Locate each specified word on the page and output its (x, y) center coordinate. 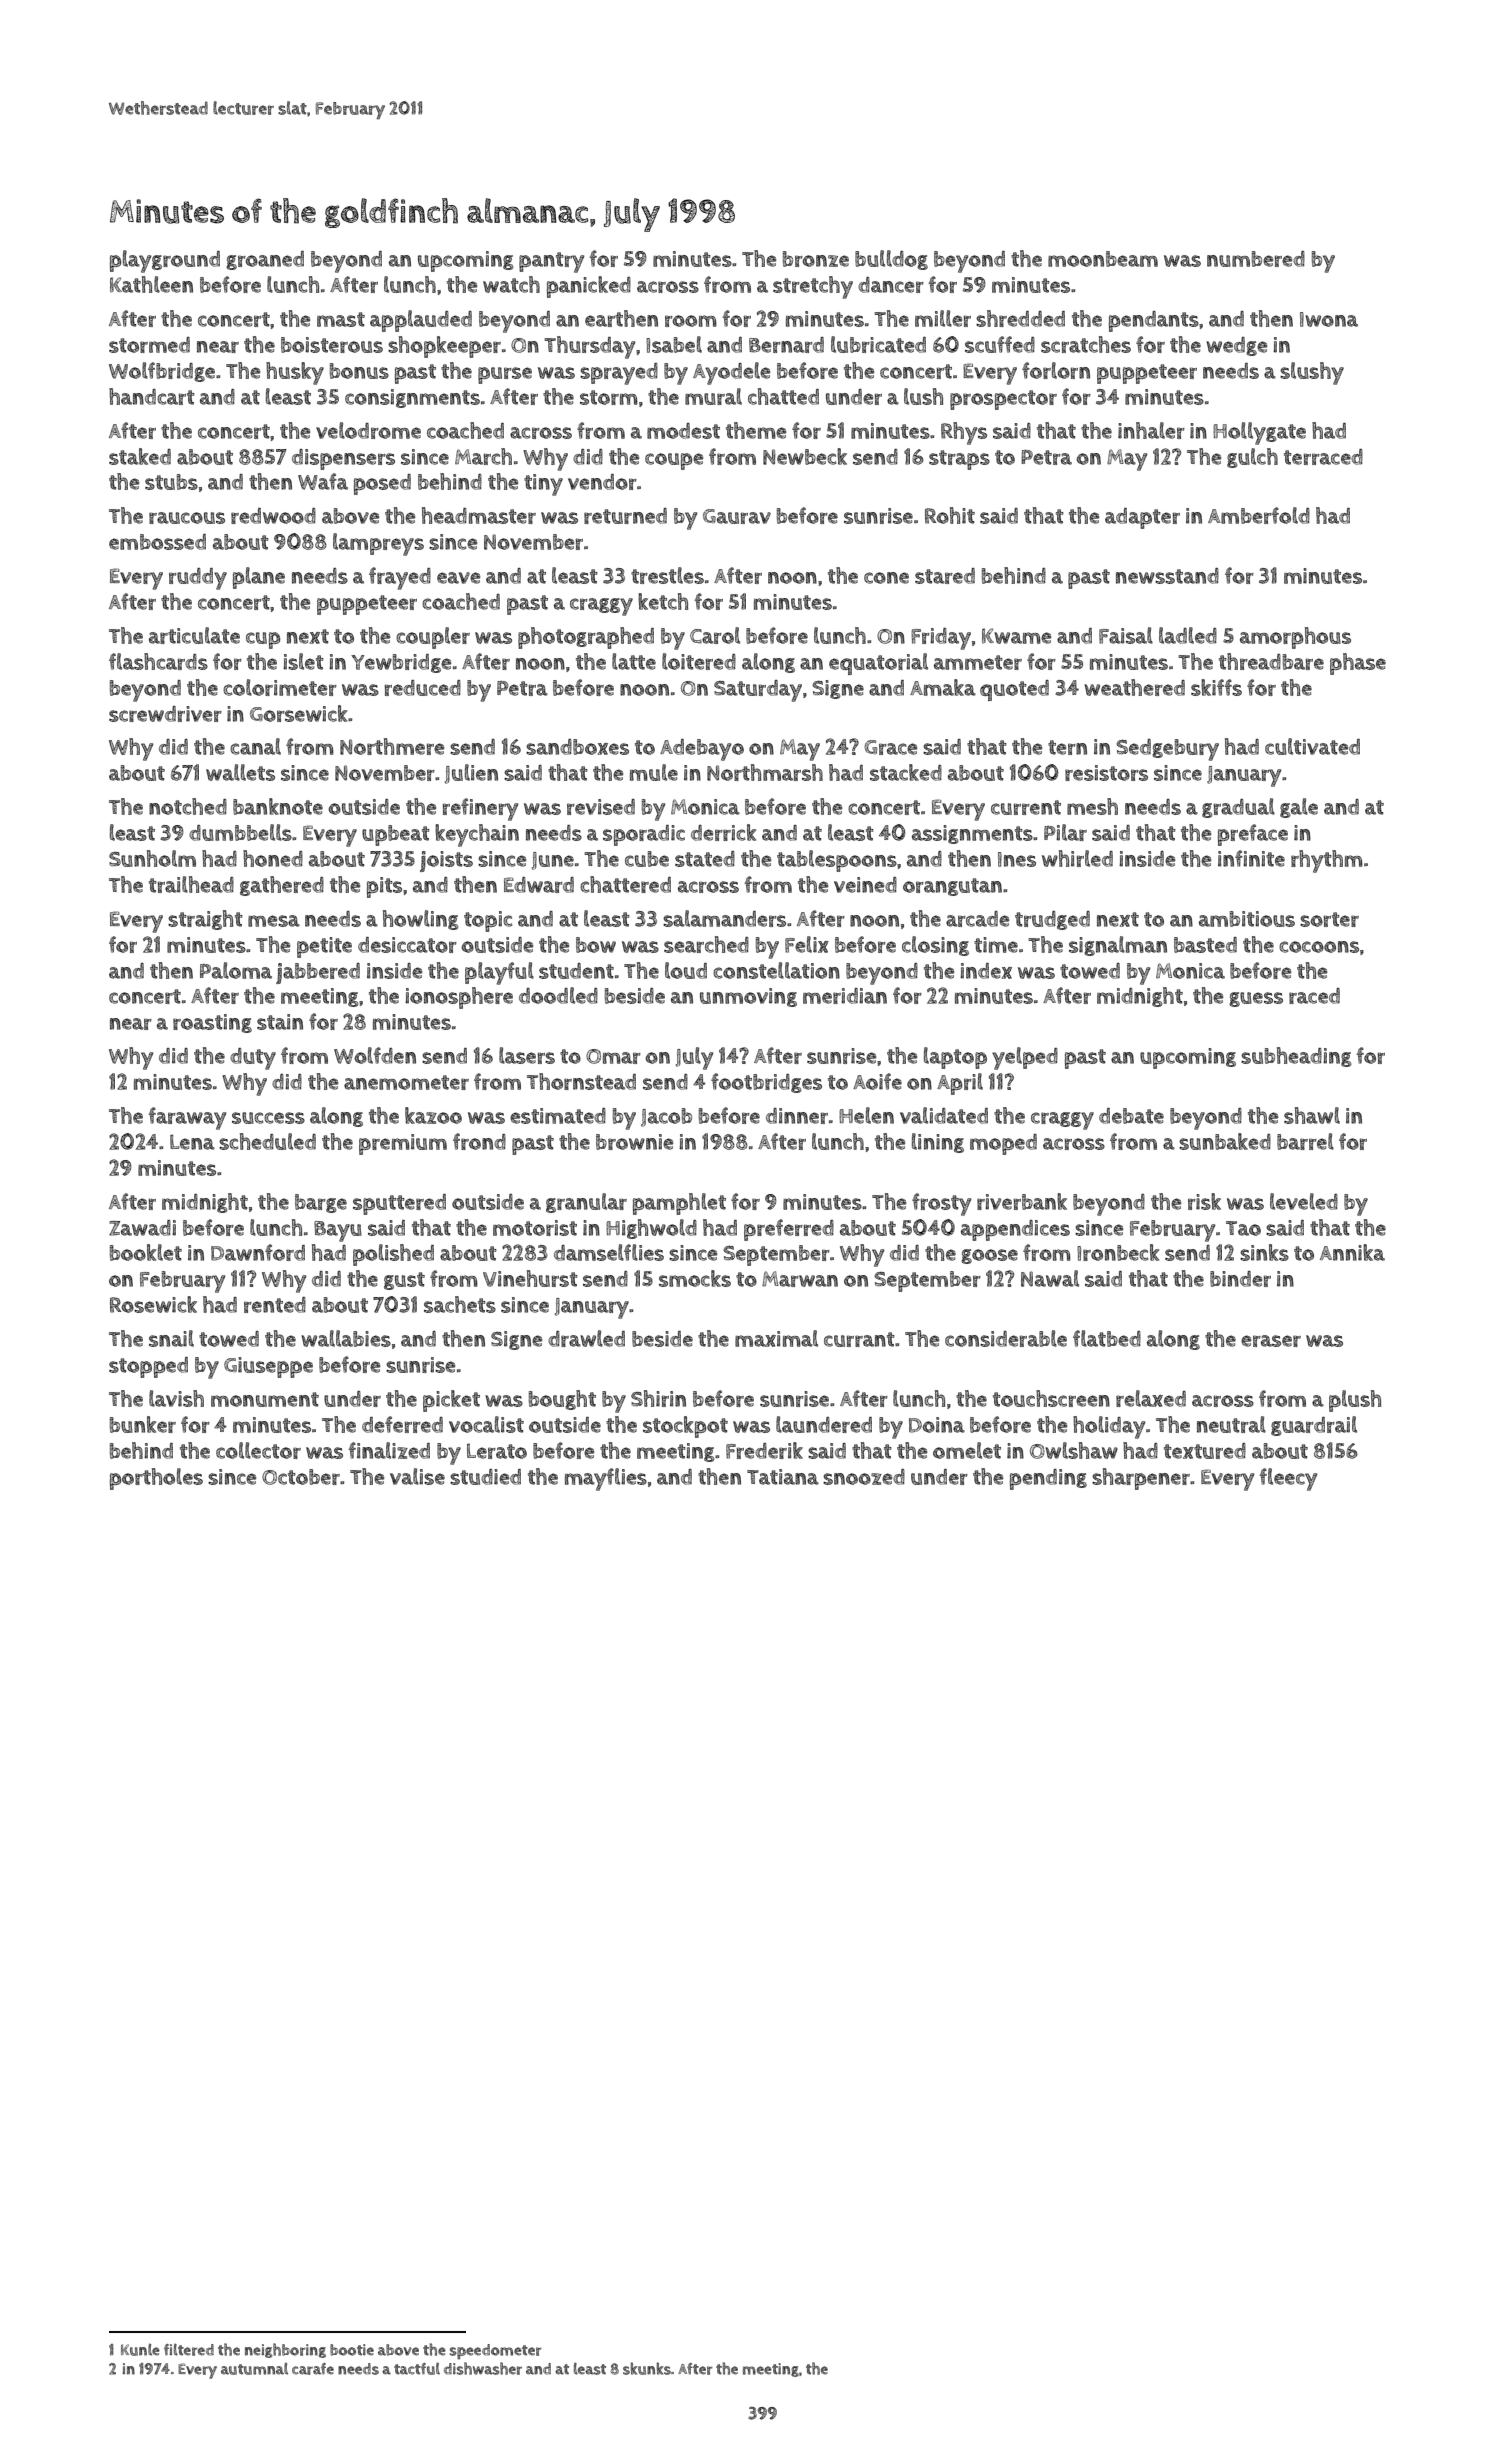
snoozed (864, 1477)
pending (1048, 1479)
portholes (156, 1479)
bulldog (891, 260)
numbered (1256, 259)
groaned (265, 260)
